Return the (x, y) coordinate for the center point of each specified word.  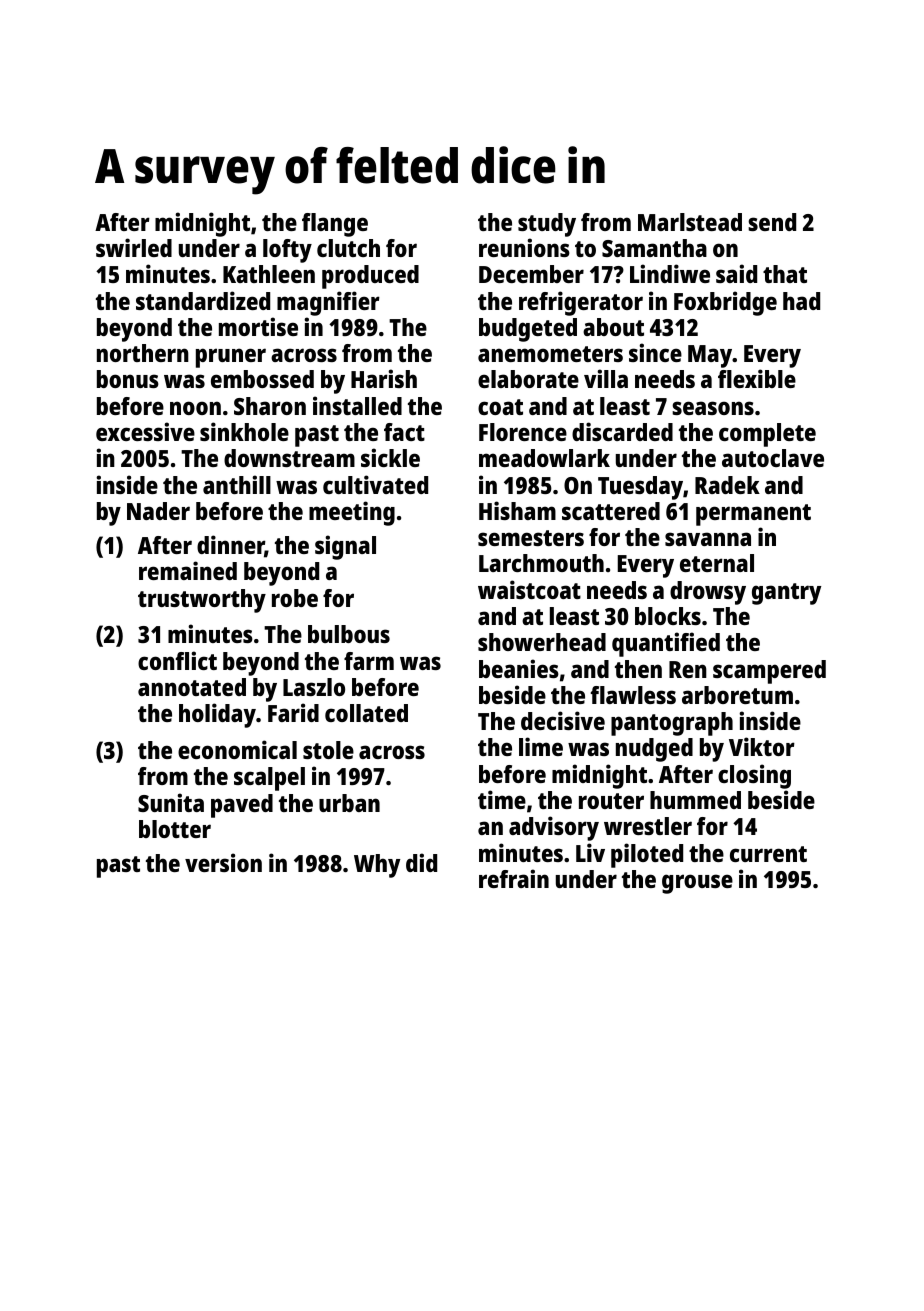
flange (335, 225)
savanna (708, 539)
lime (541, 746)
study (547, 225)
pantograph (672, 724)
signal (345, 547)
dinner (231, 546)
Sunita (171, 802)
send (772, 222)
